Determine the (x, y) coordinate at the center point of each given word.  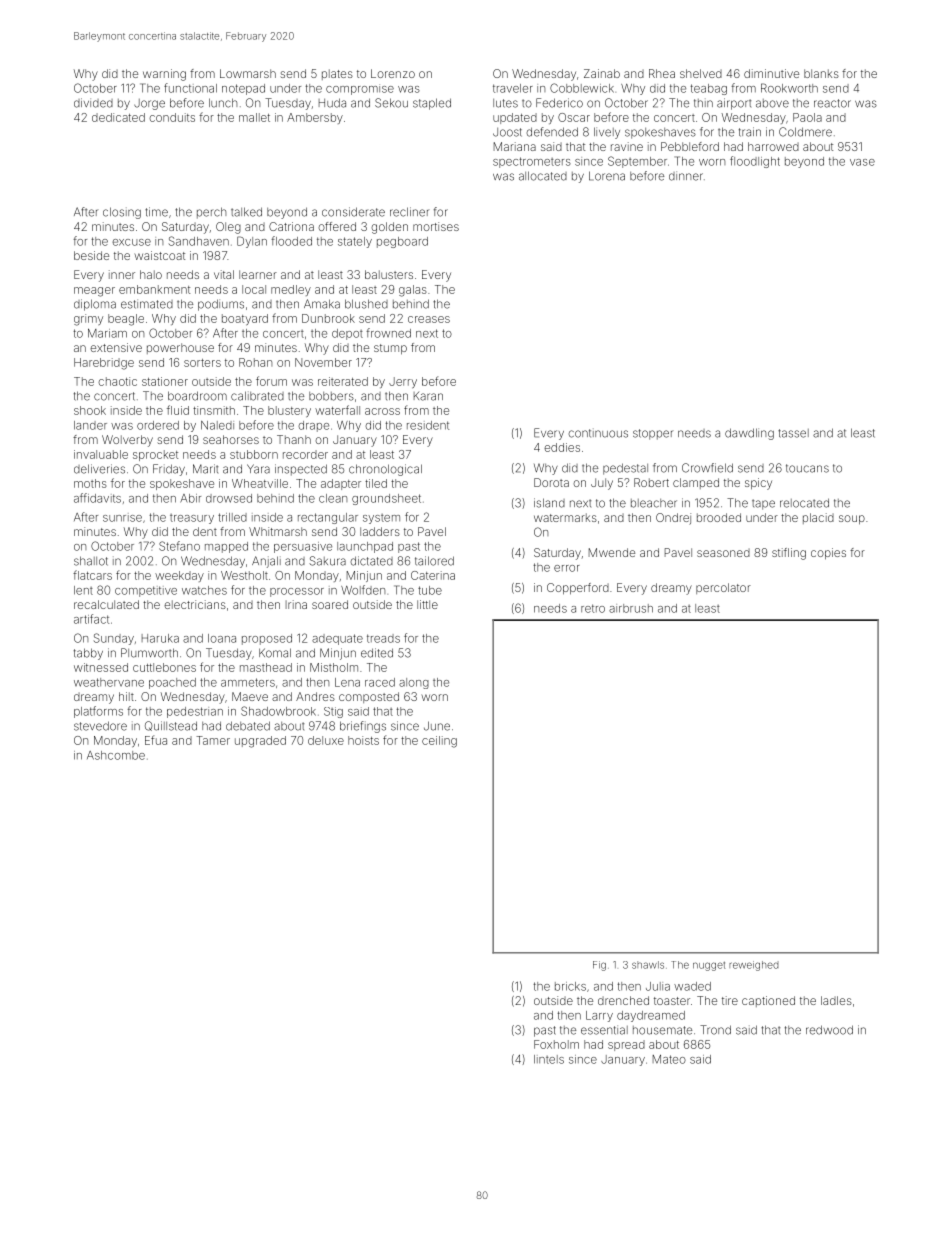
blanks (821, 73)
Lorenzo (393, 73)
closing (122, 213)
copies (828, 554)
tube (430, 590)
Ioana (222, 638)
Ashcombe (116, 755)
